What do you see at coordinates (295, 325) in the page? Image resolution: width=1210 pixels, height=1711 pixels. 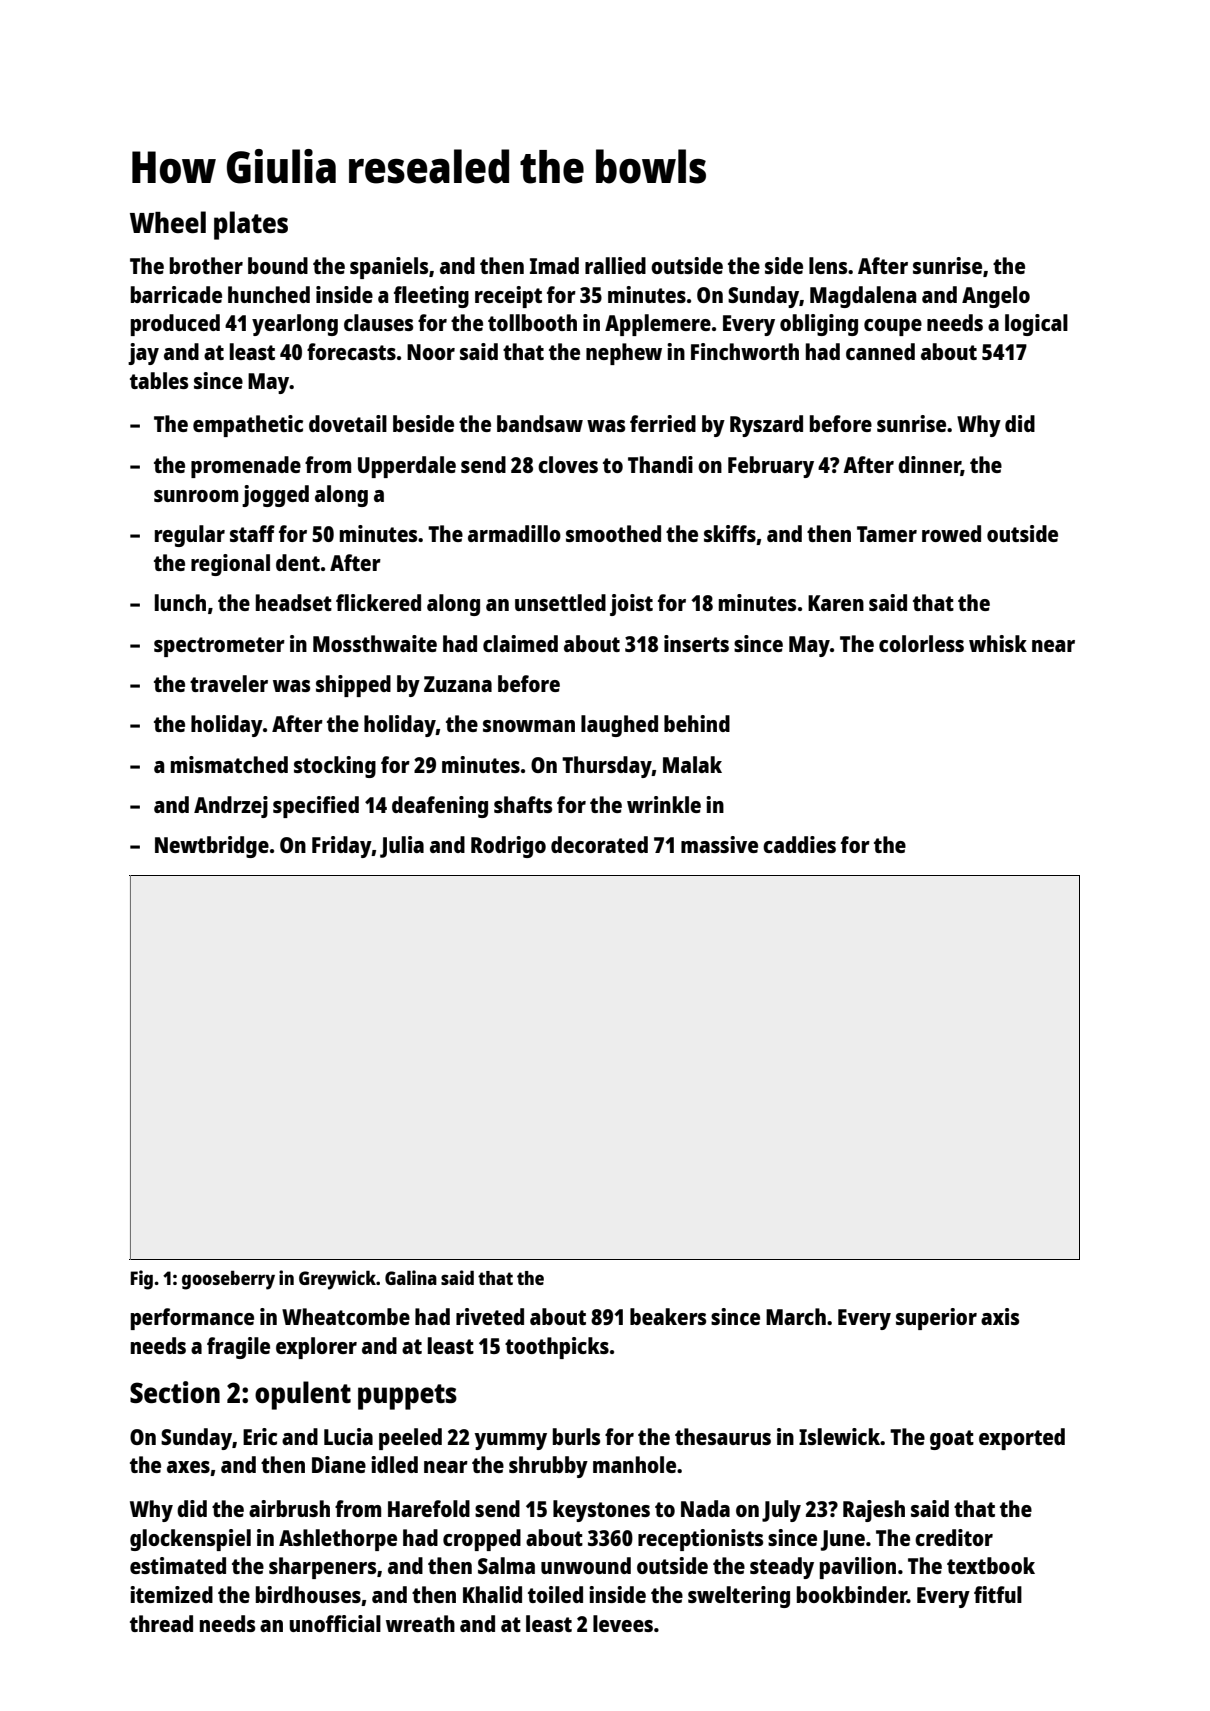 I see `yearlong` at bounding box center [295, 325].
